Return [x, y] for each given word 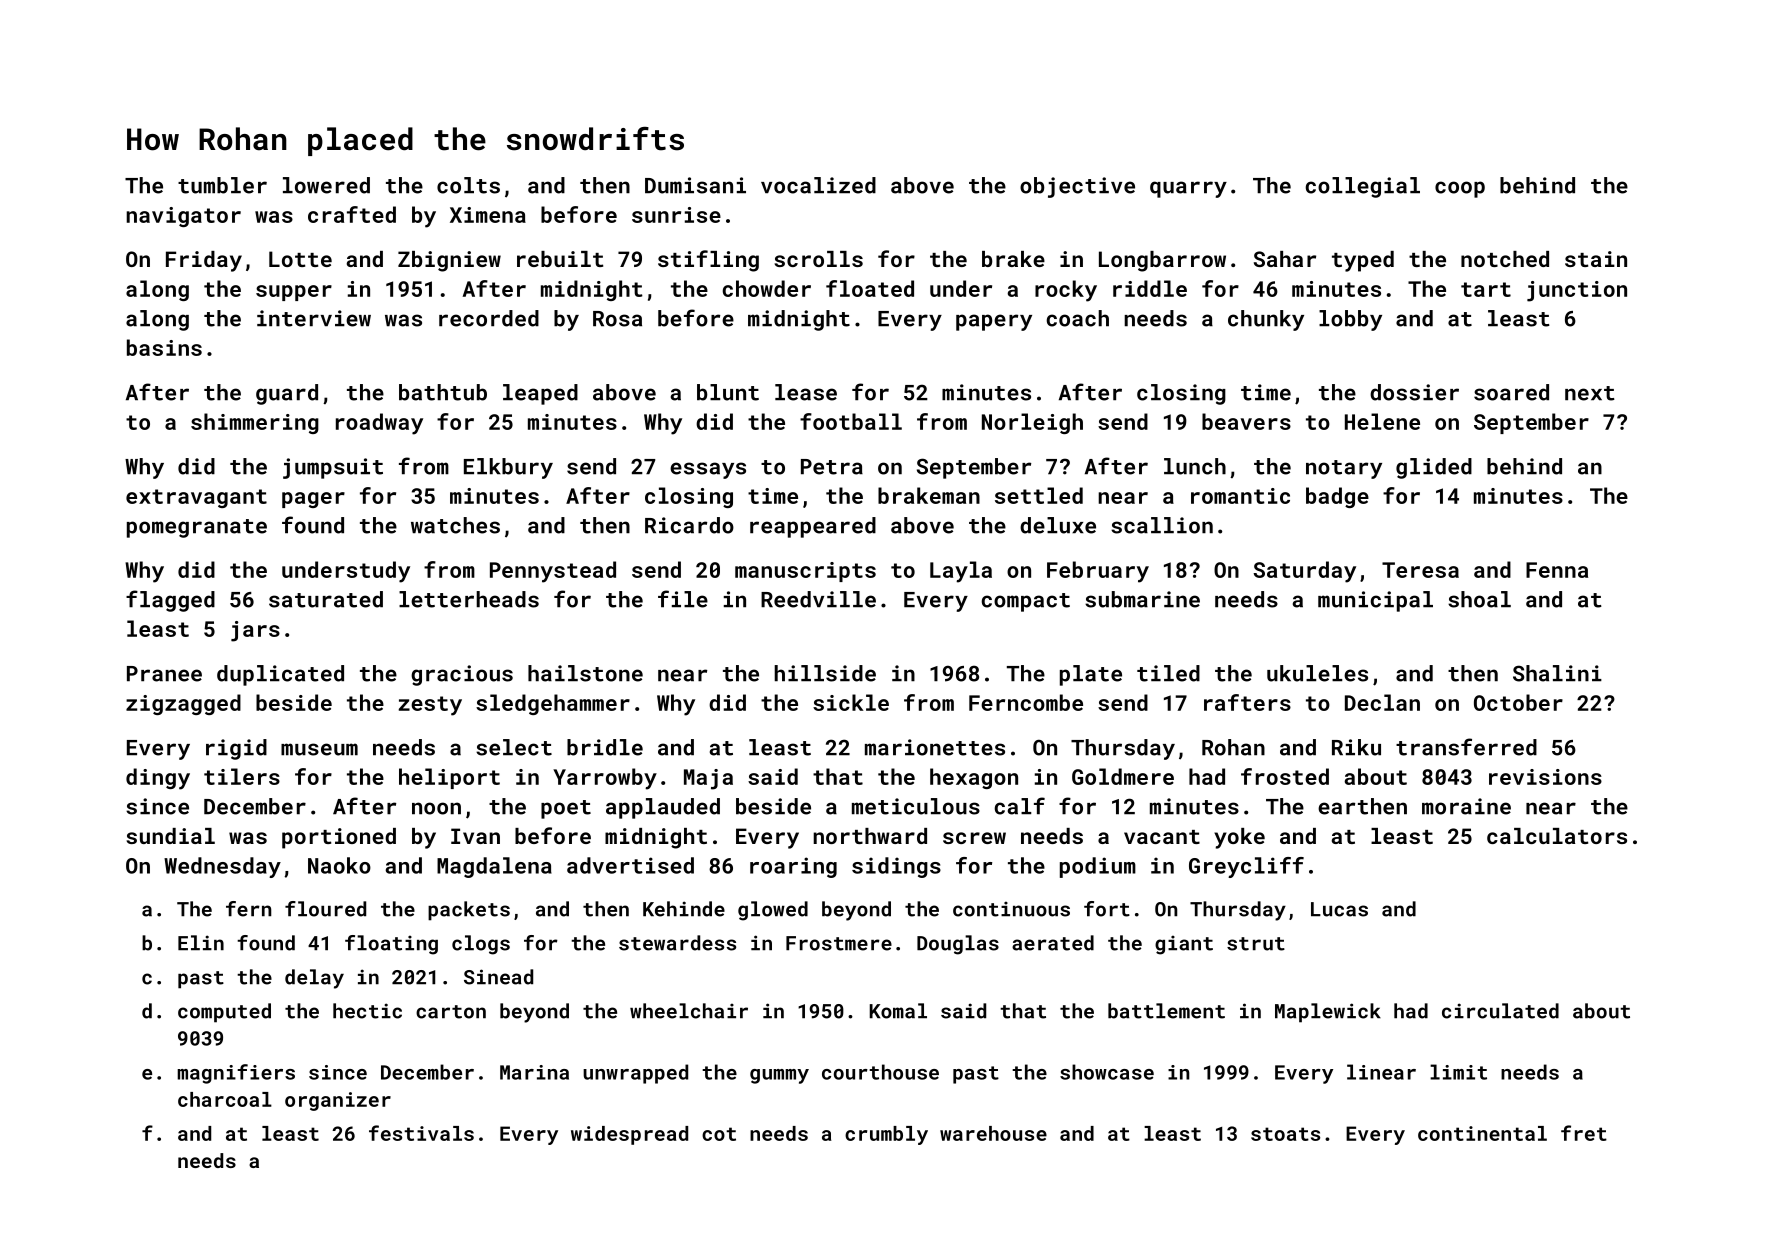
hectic [367, 1011]
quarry [1188, 189]
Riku [1356, 747]
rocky [1066, 291]
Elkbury [508, 468]
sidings [896, 867]
